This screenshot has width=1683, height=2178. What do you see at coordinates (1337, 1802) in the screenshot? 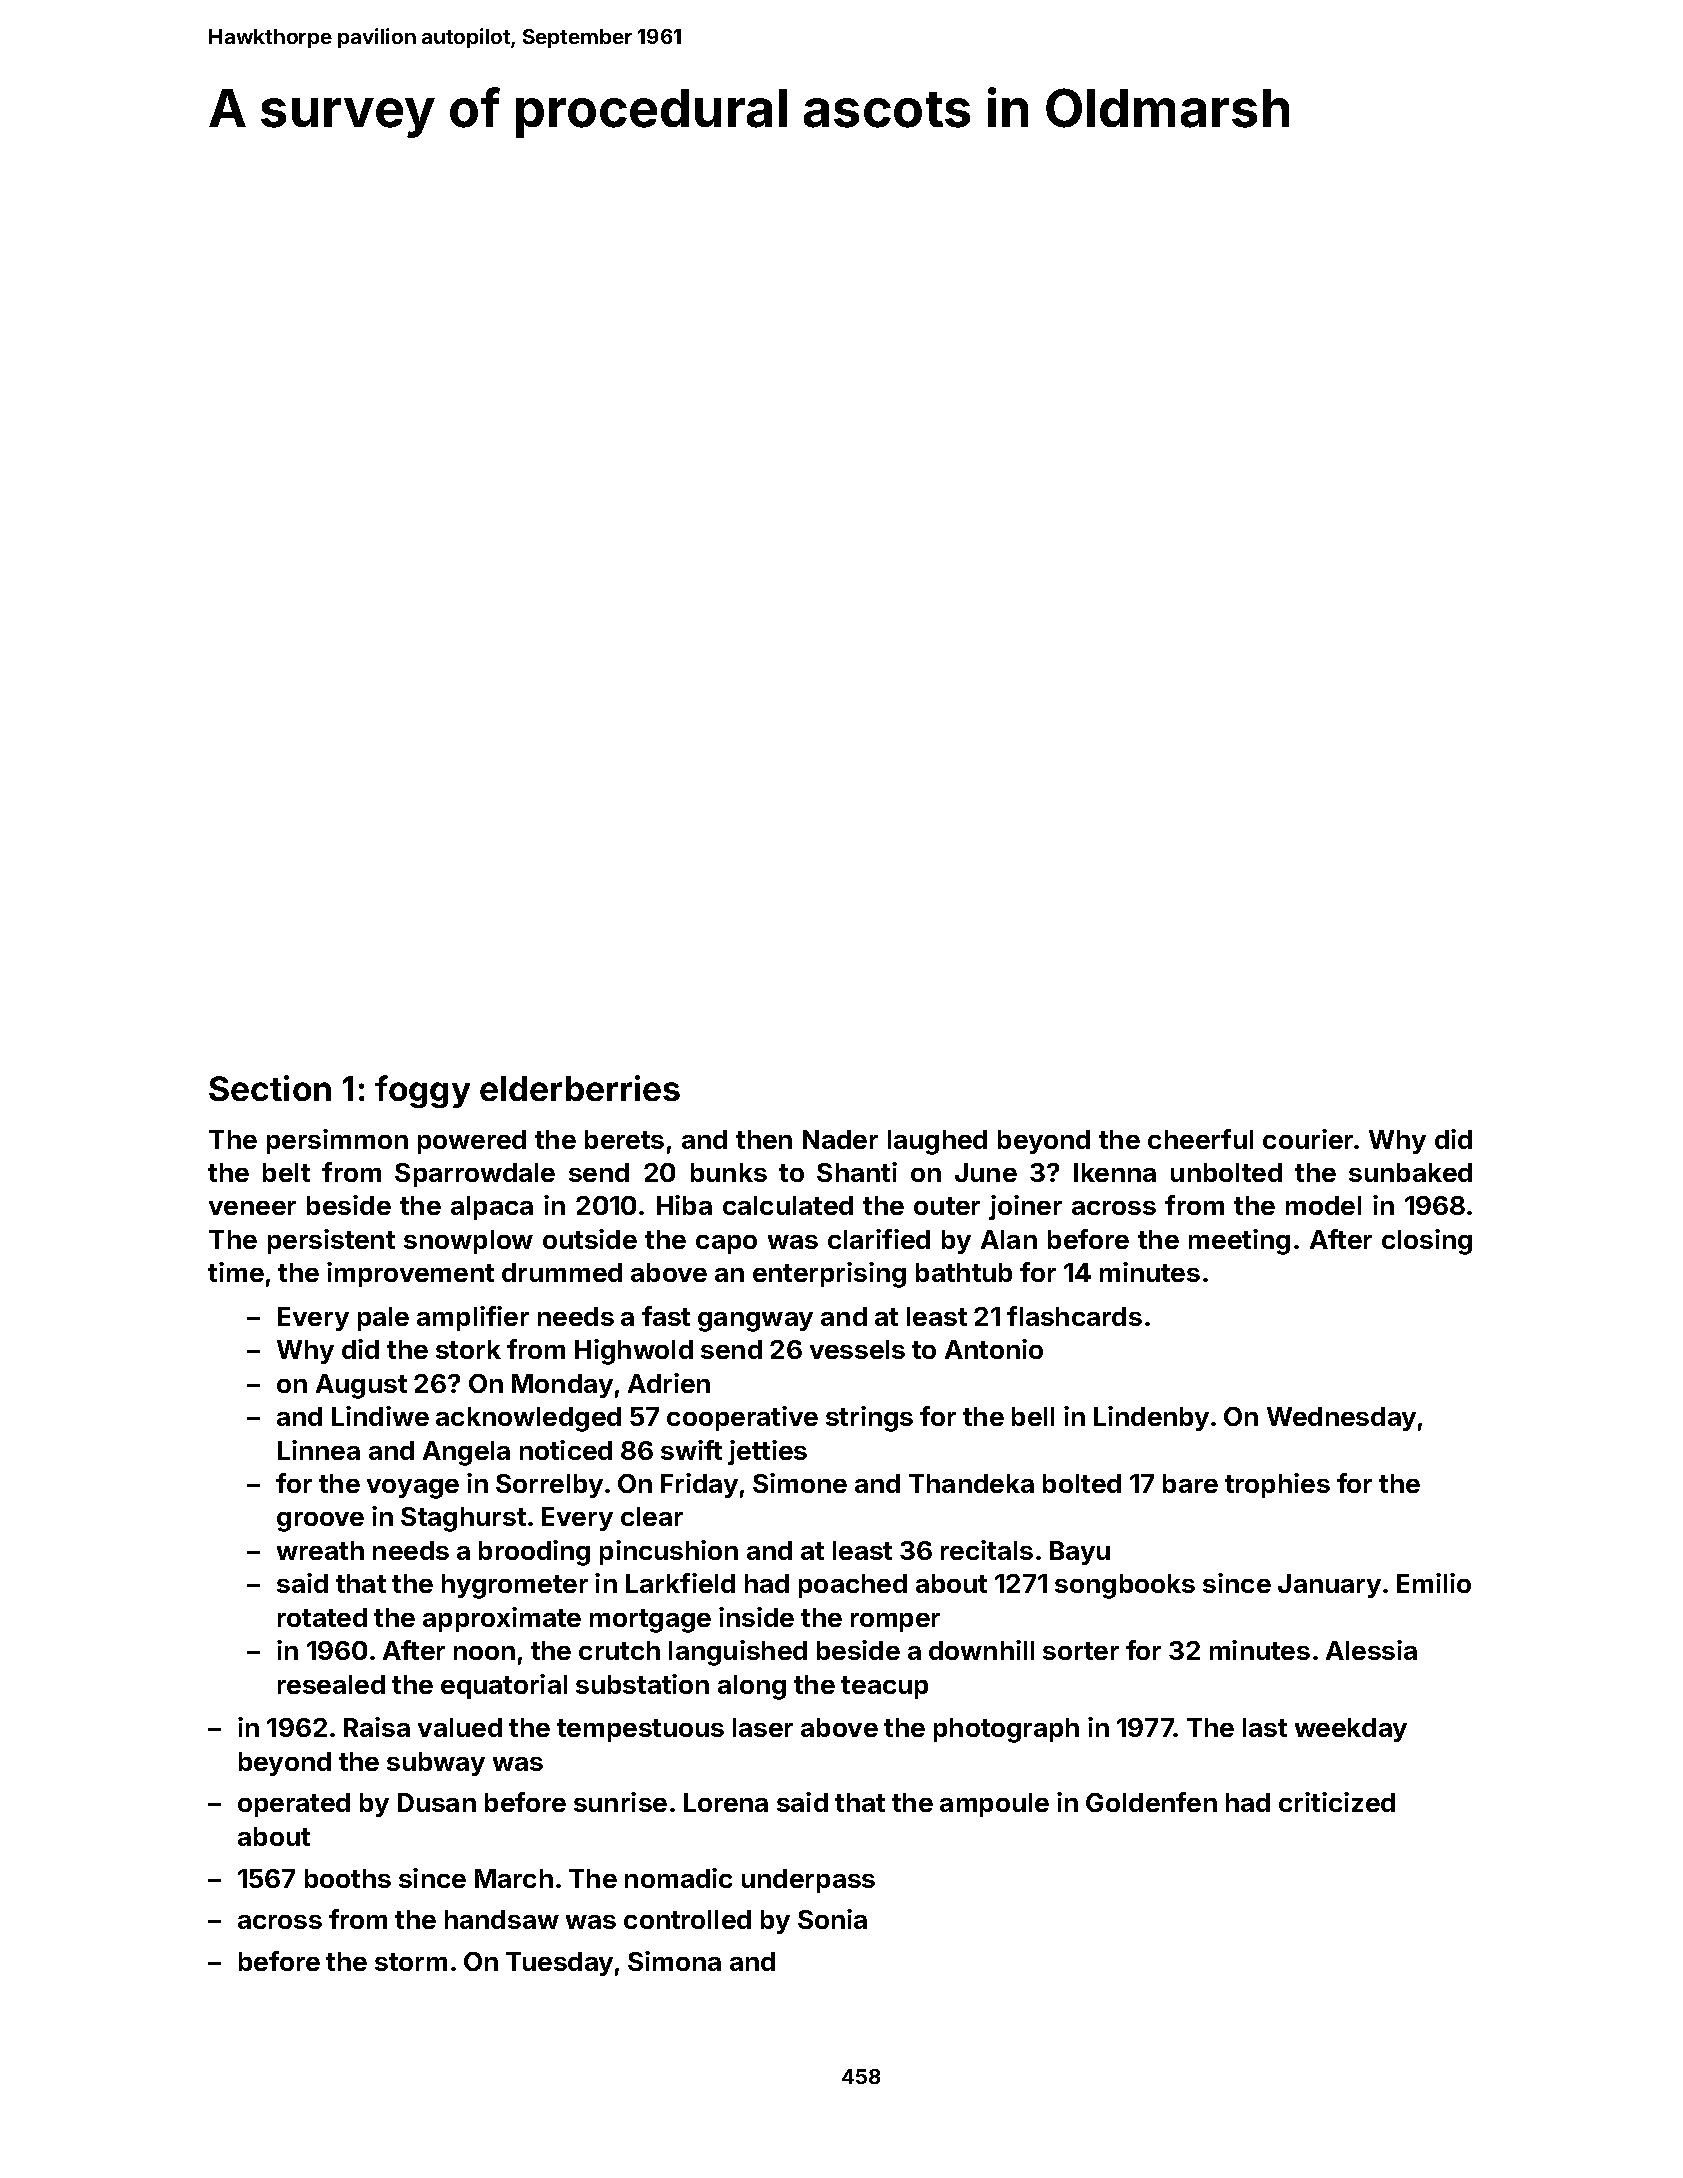
I see `criticized` at bounding box center [1337, 1802].
